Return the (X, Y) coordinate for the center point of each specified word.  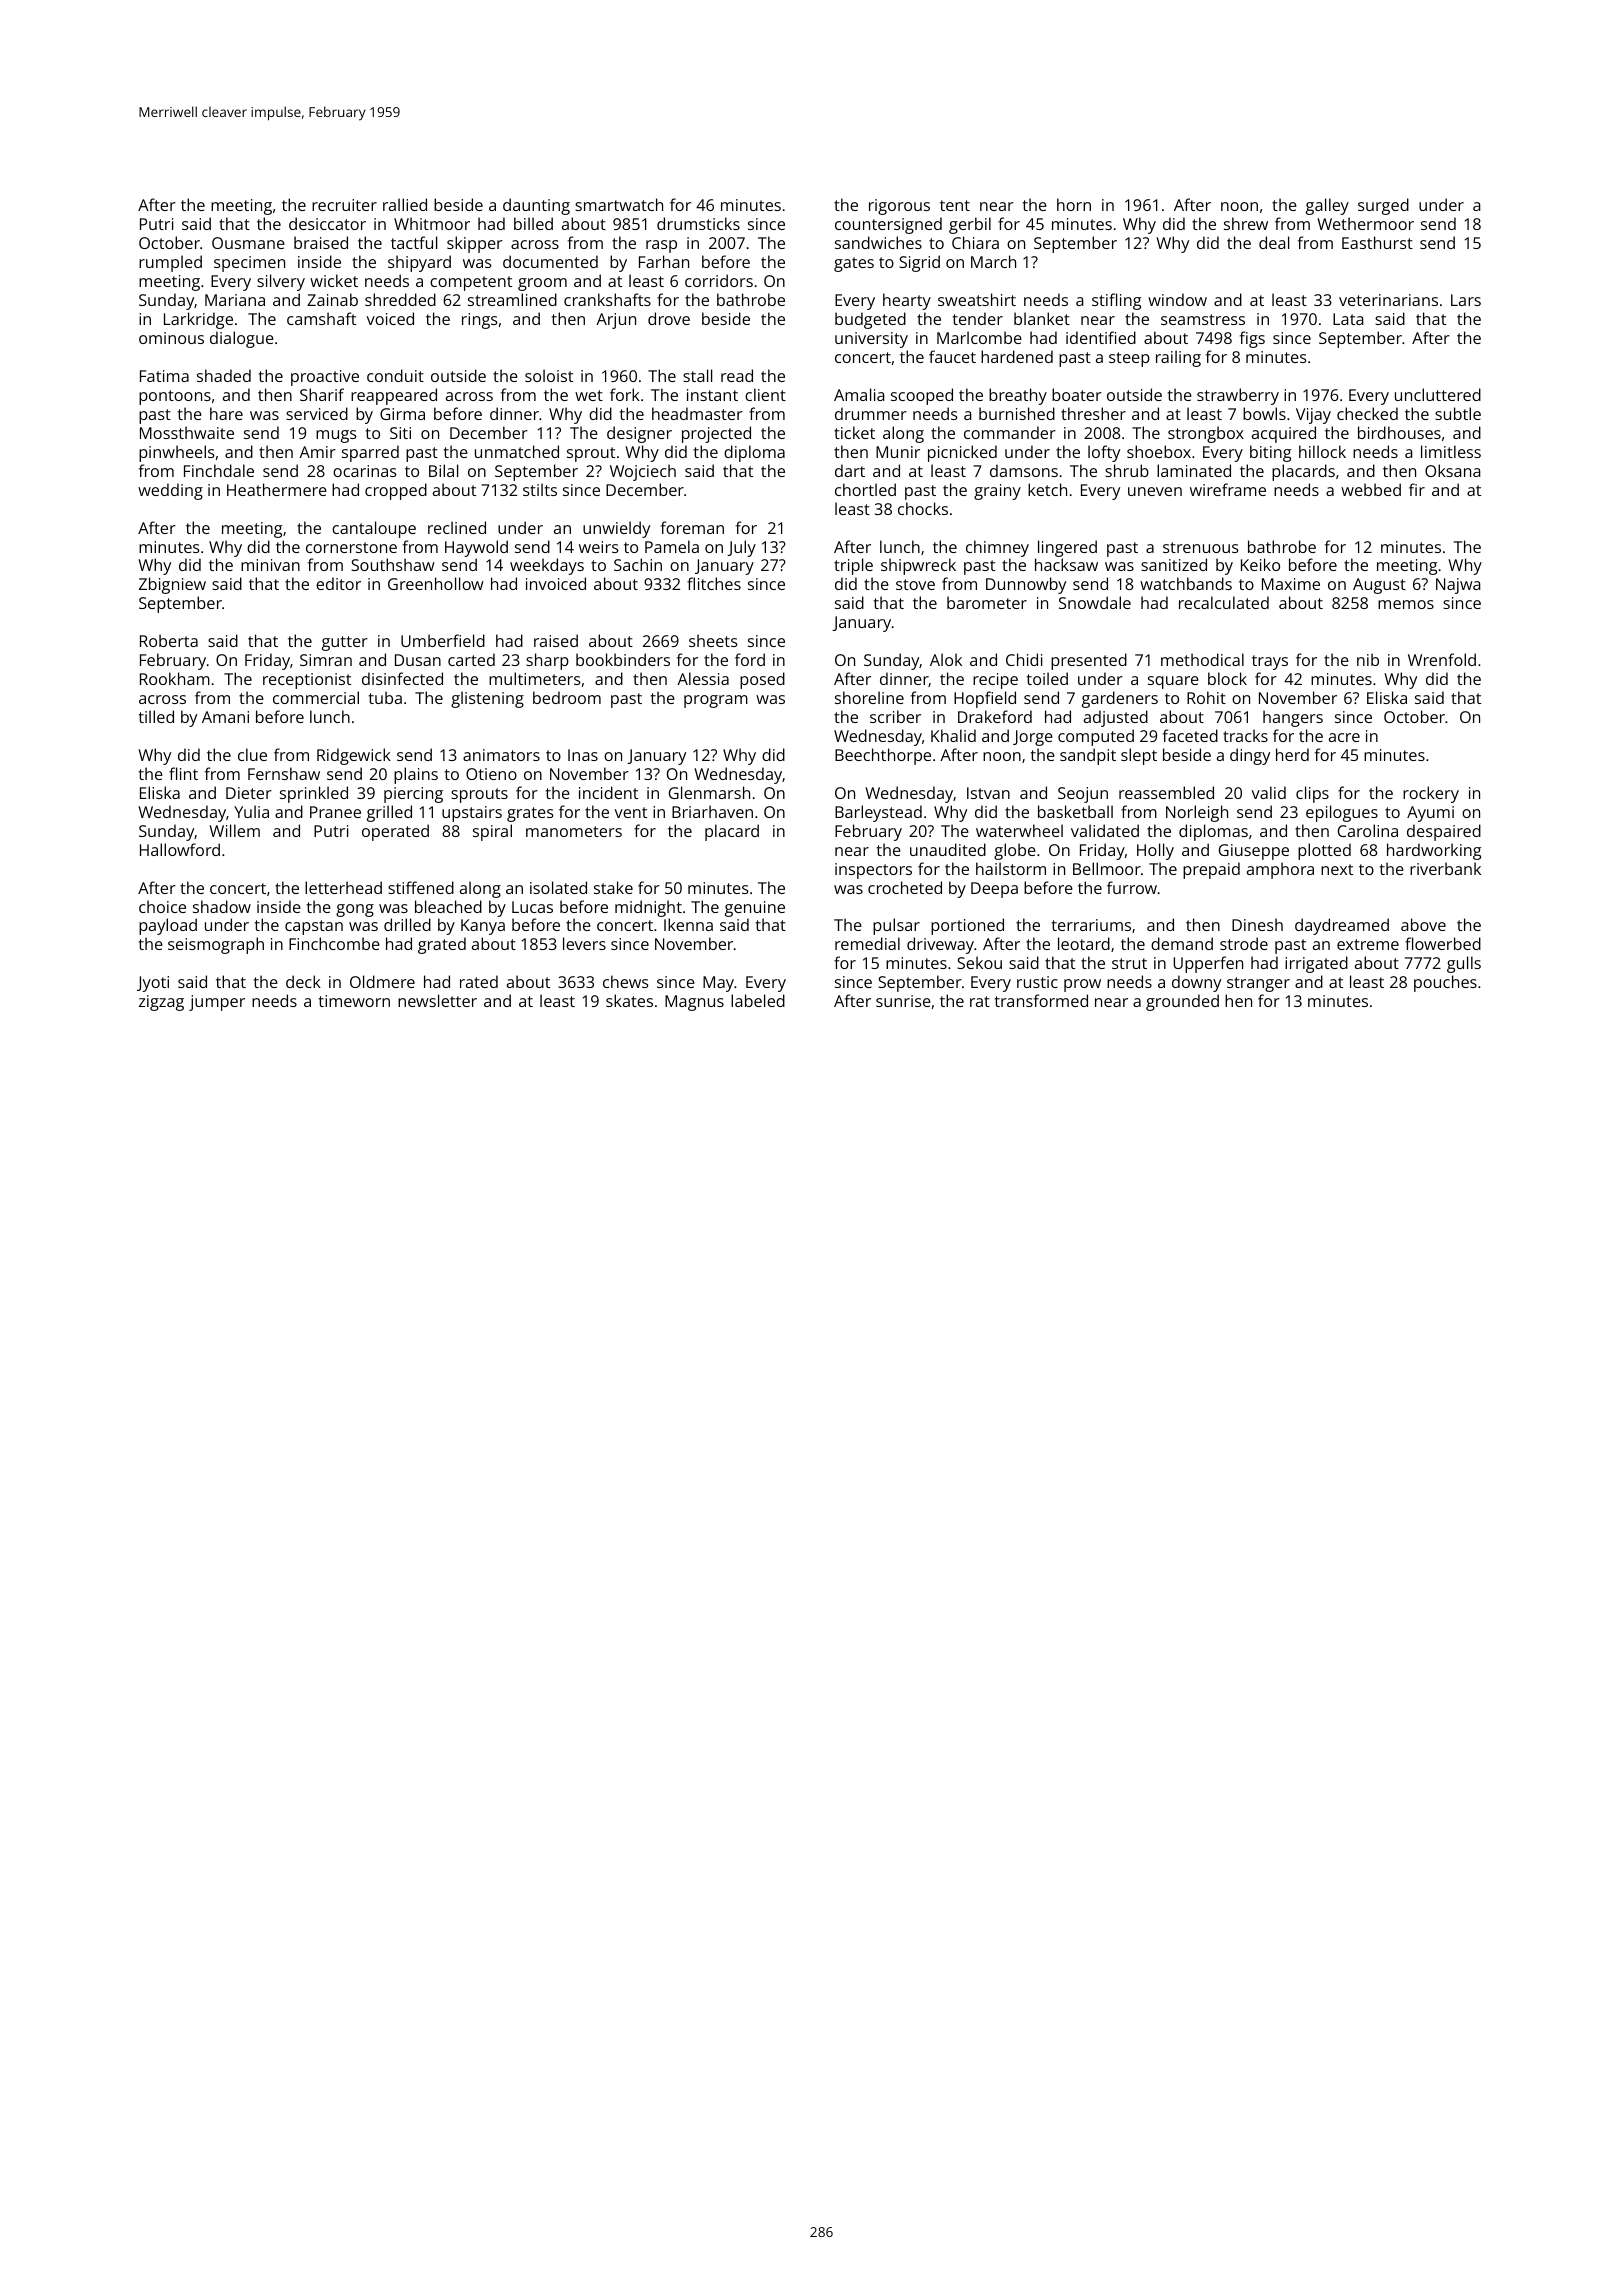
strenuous (1201, 547)
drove (669, 318)
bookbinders (623, 659)
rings (480, 321)
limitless (1451, 451)
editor (338, 583)
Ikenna (688, 924)
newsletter (437, 1000)
